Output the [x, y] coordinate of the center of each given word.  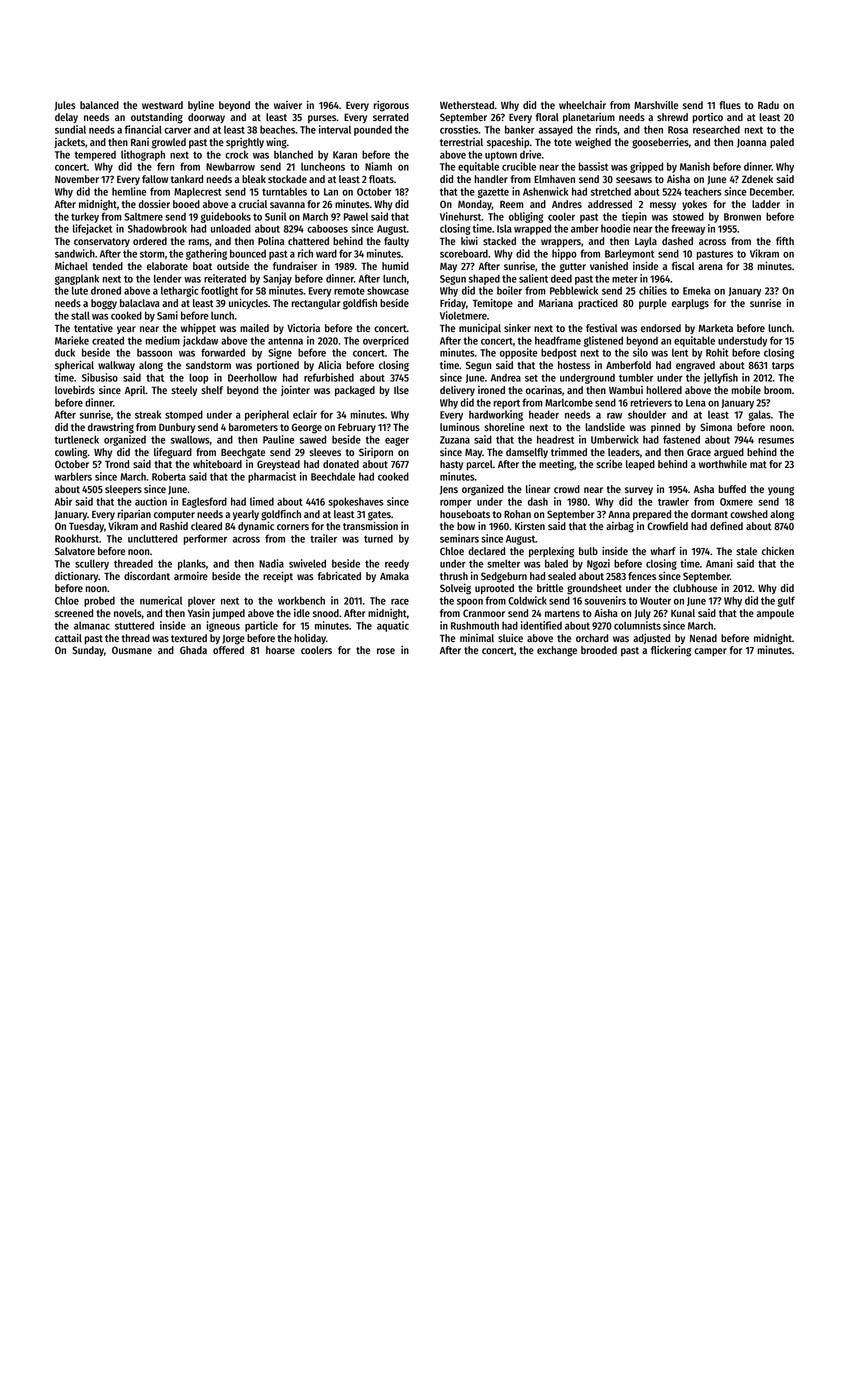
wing [276, 143]
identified [541, 625]
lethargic [179, 291]
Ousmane [132, 650]
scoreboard [464, 253]
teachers [702, 191]
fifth [785, 240]
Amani [719, 563]
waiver [288, 105]
